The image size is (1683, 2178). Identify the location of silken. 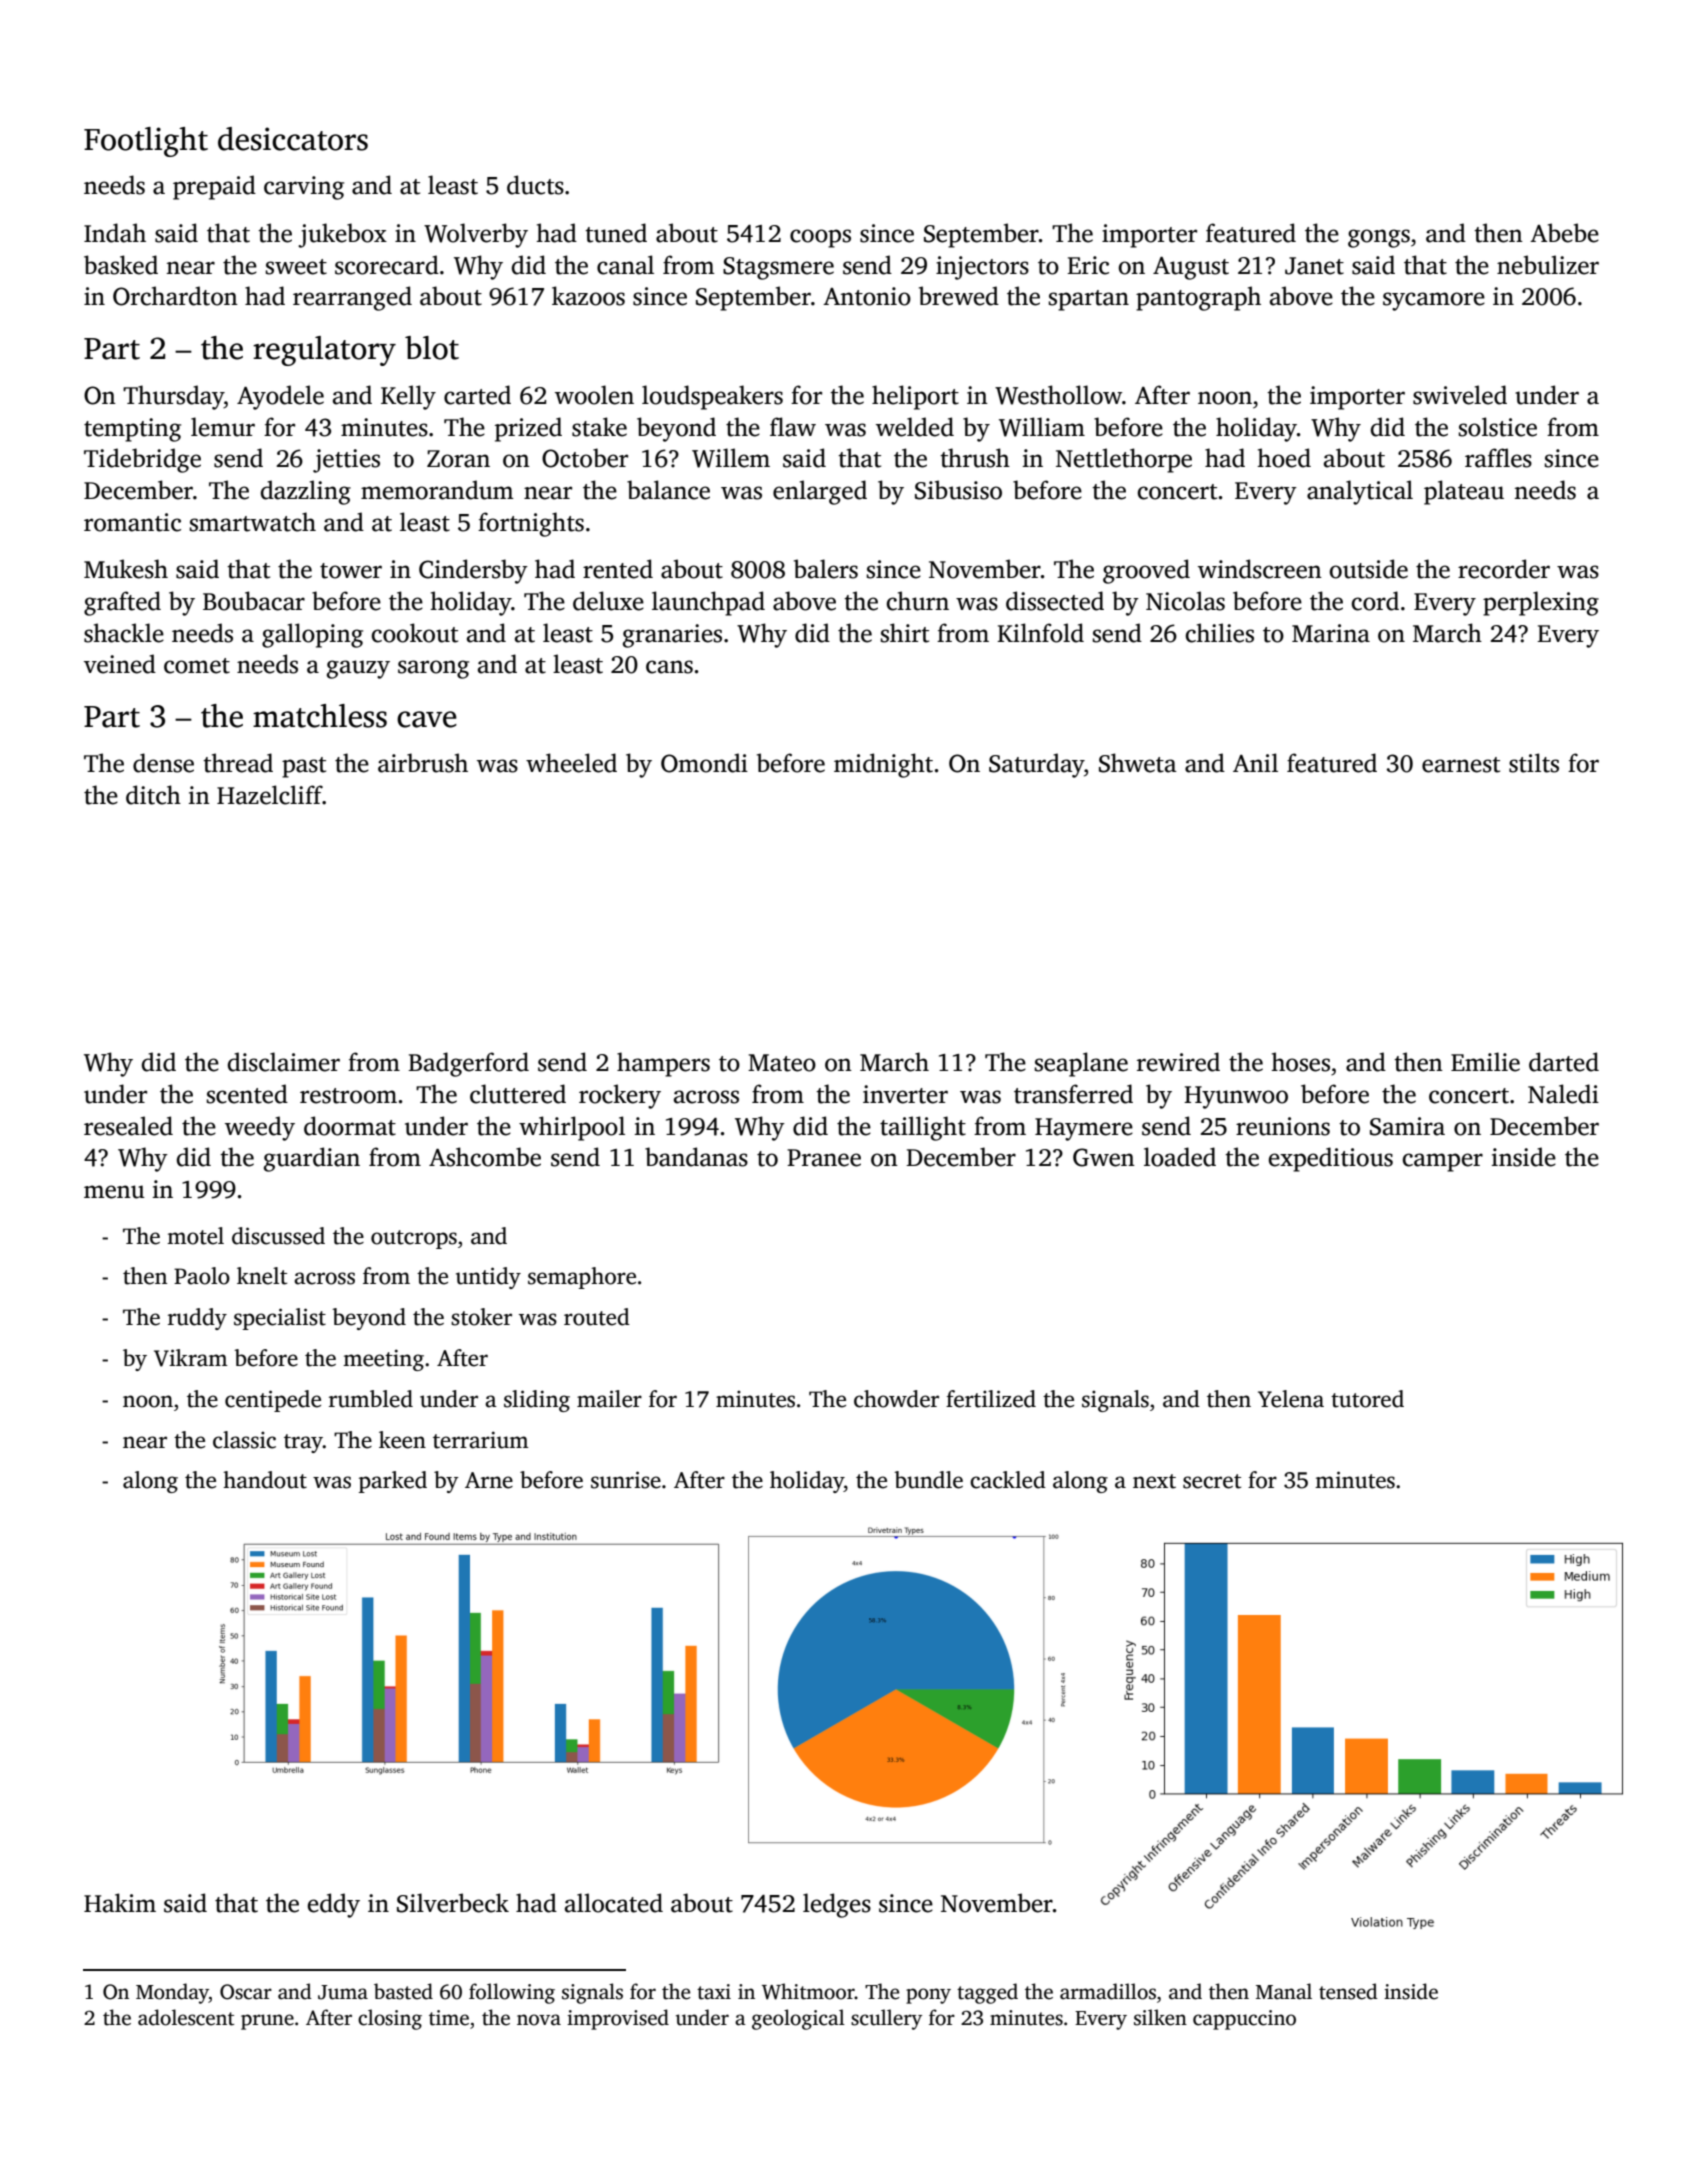
(1160, 2017).
